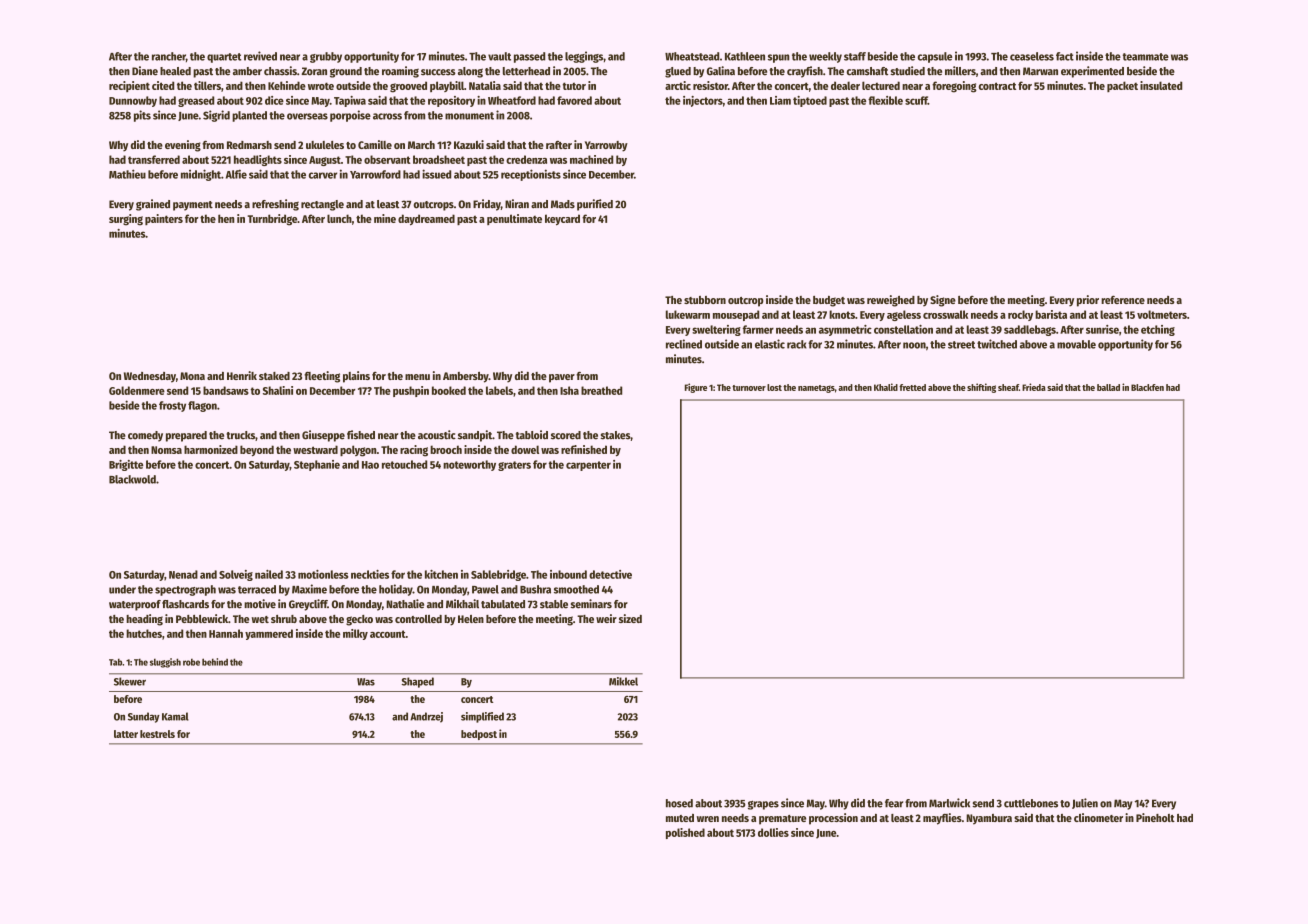 The width and height of the screenshot is (1308, 924). Describe the element at coordinates (688, 314) in the screenshot. I see `lukewarm` at that location.
